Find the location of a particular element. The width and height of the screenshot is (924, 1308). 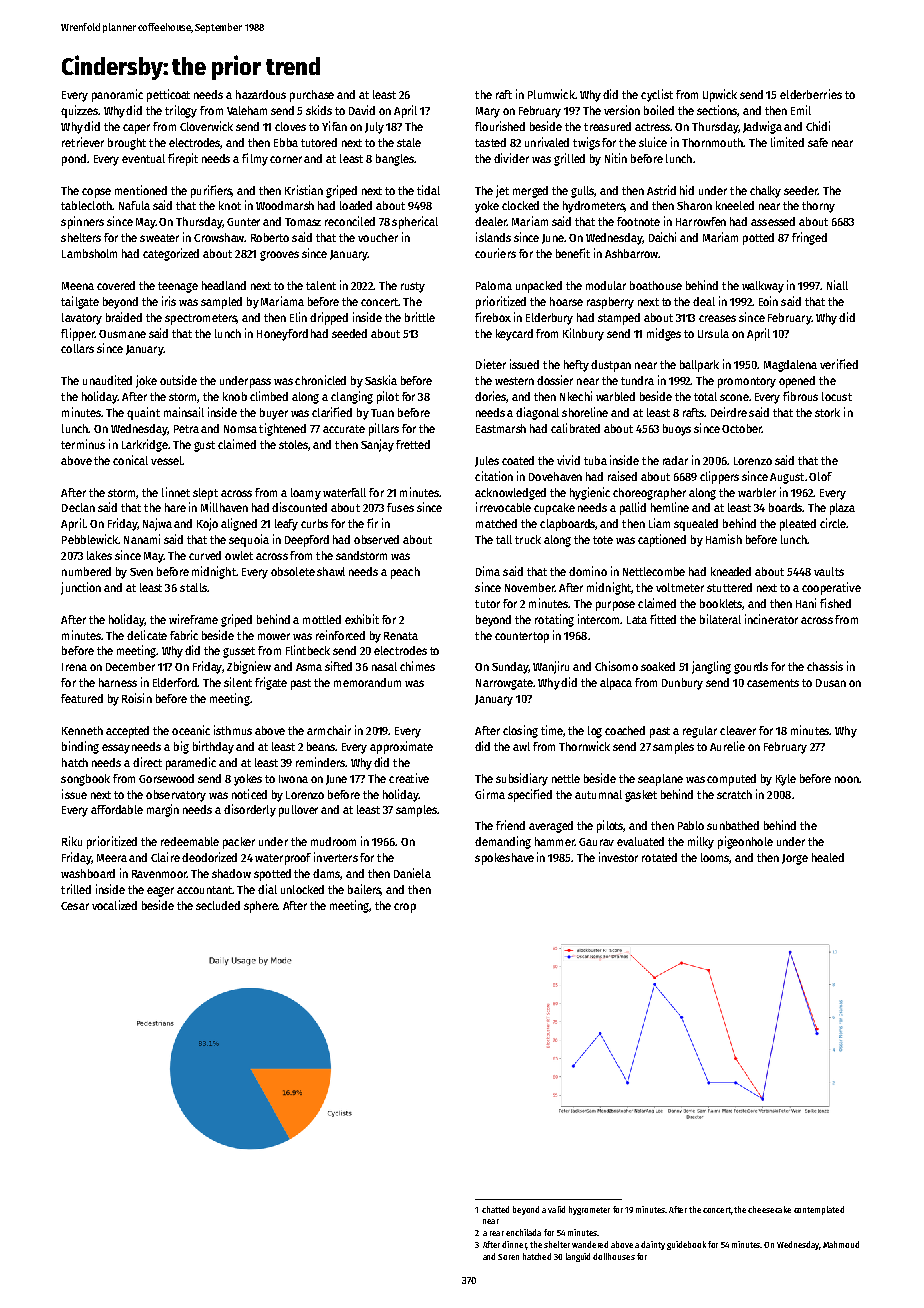

Kyle is located at coordinates (786, 780).
